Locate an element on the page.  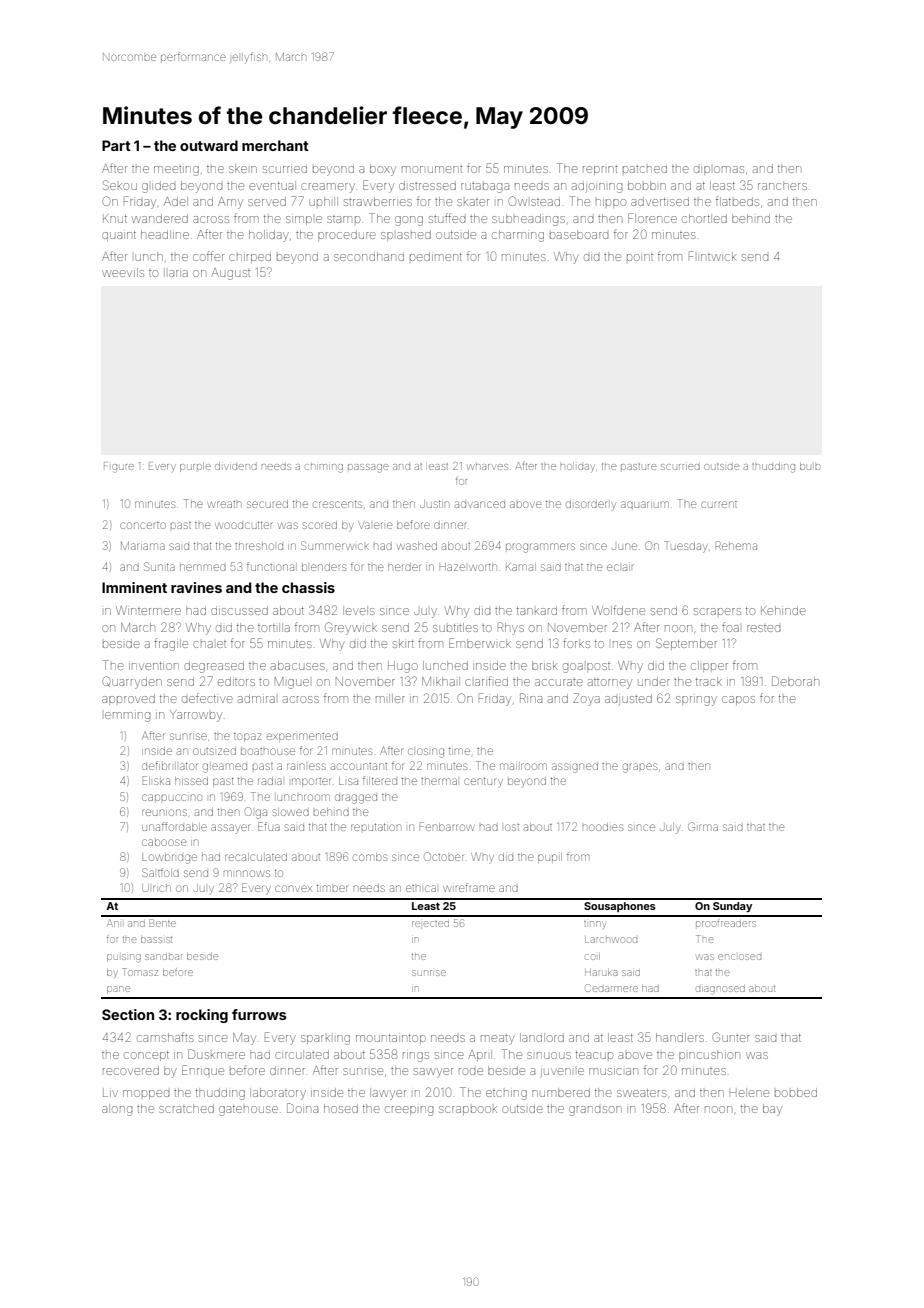
scrapbook is located at coordinates (468, 1110).
